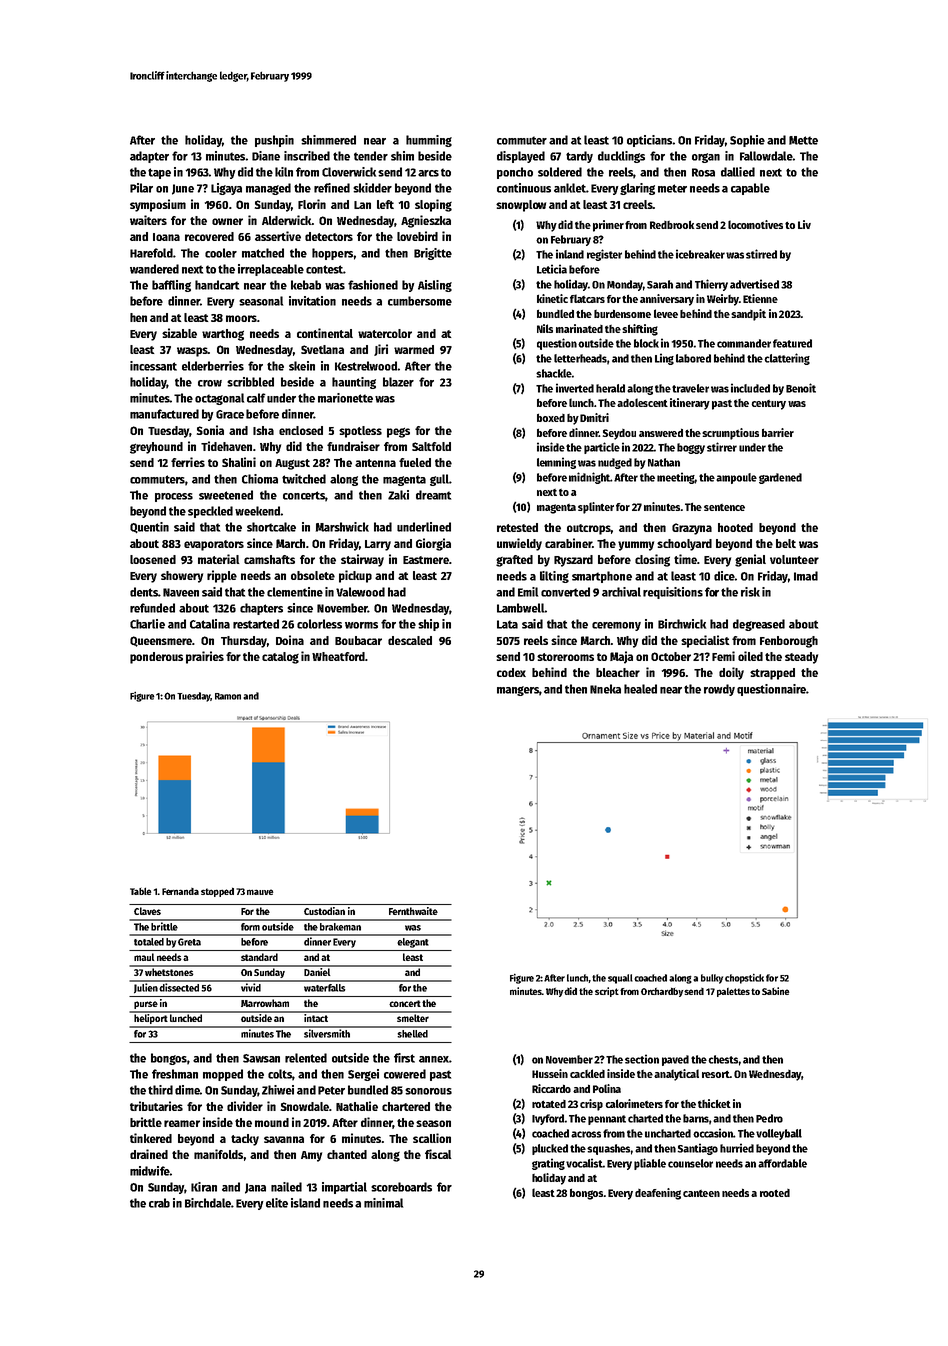  What do you see at coordinates (619, 434) in the screenshot?
I see `Seydou` at bounding box center [619, 434].
